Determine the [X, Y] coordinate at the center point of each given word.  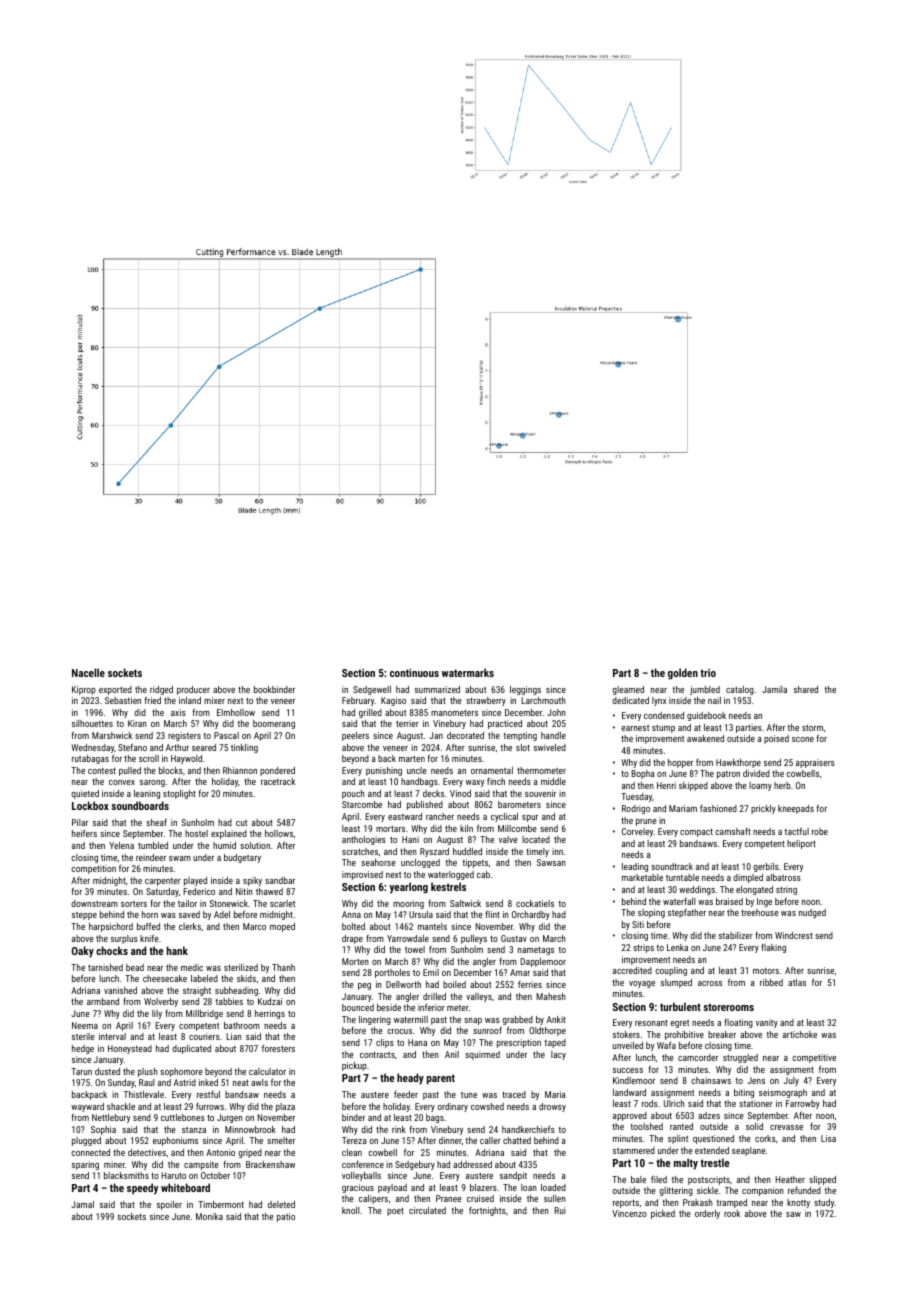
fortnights [487, 1211]
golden [683, 674]
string [786, 890]
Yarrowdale [408, 938]
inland [190, 700]
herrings [270, 1014]
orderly [707, 1214]
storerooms [728, 1007]
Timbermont [221, 1204]
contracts [377, 1055]
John [556, 712]
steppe [84, 916]
